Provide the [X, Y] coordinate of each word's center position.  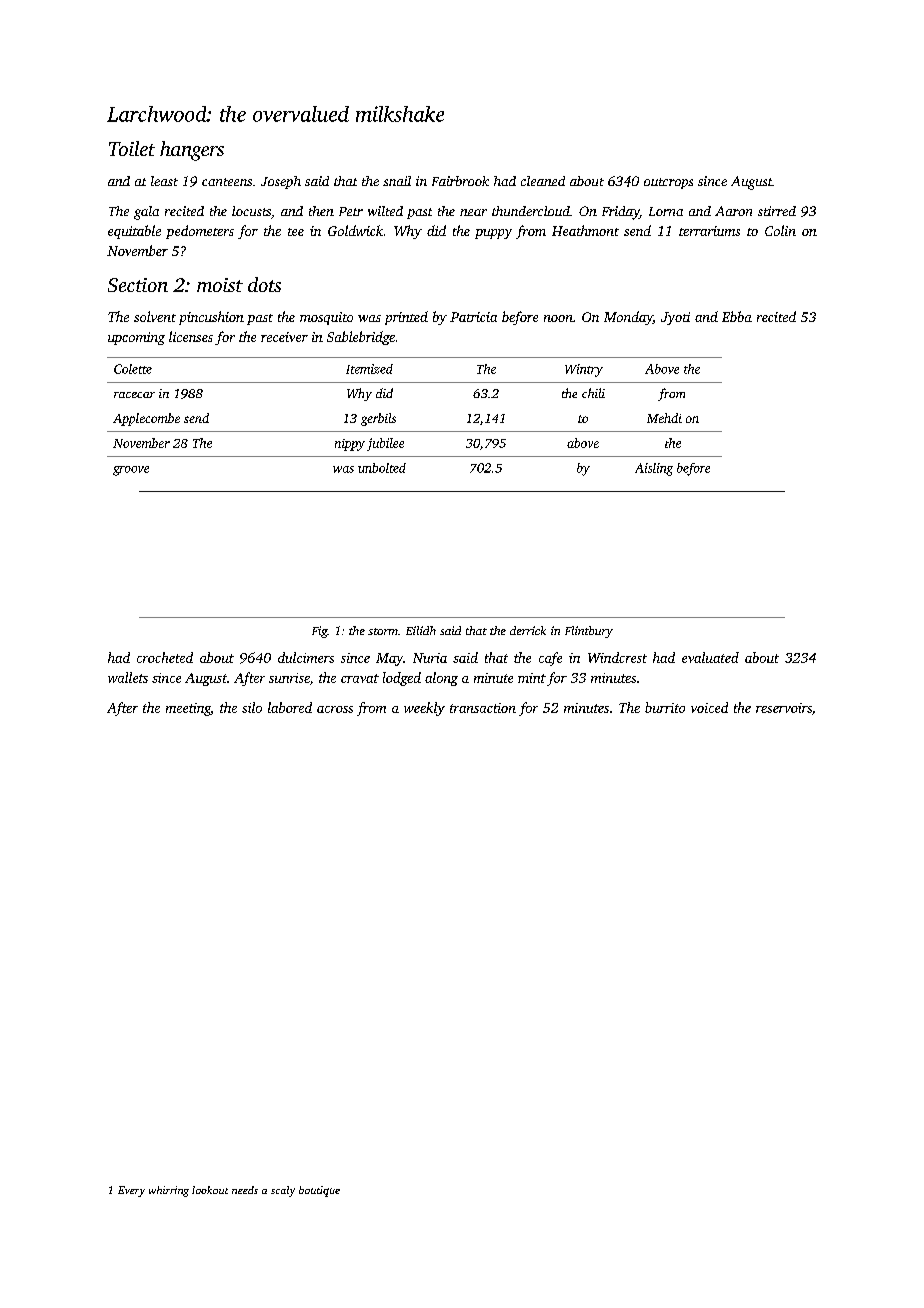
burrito [665, 707]
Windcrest [617, 657]
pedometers [200, 232]
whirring [169, 1191]
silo [252, 707]
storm [383, 631]
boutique [319, 1191]
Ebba [737, 316]
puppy [493, 234]
